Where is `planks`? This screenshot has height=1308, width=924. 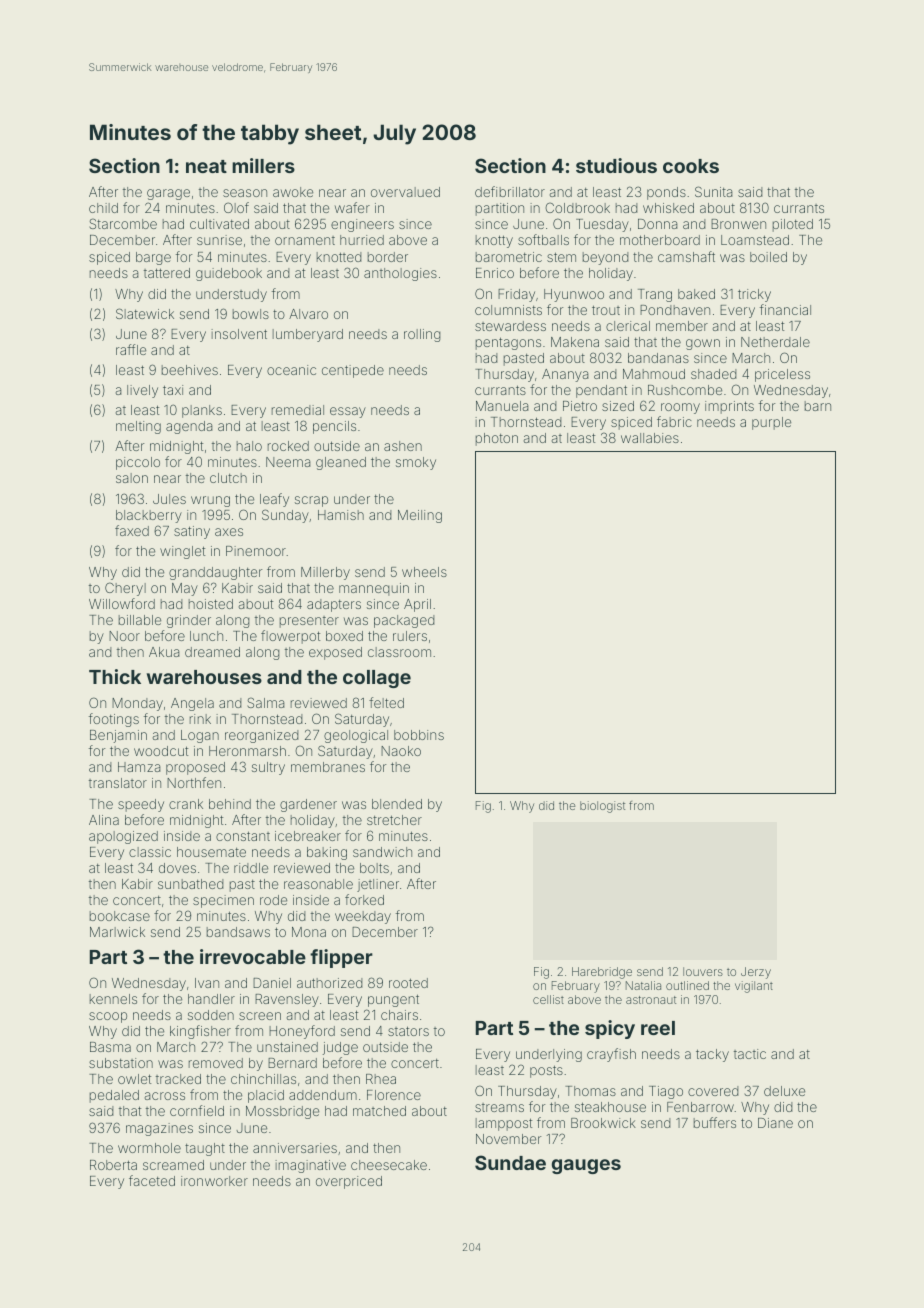 planks is located at coordinates (202, 411).
